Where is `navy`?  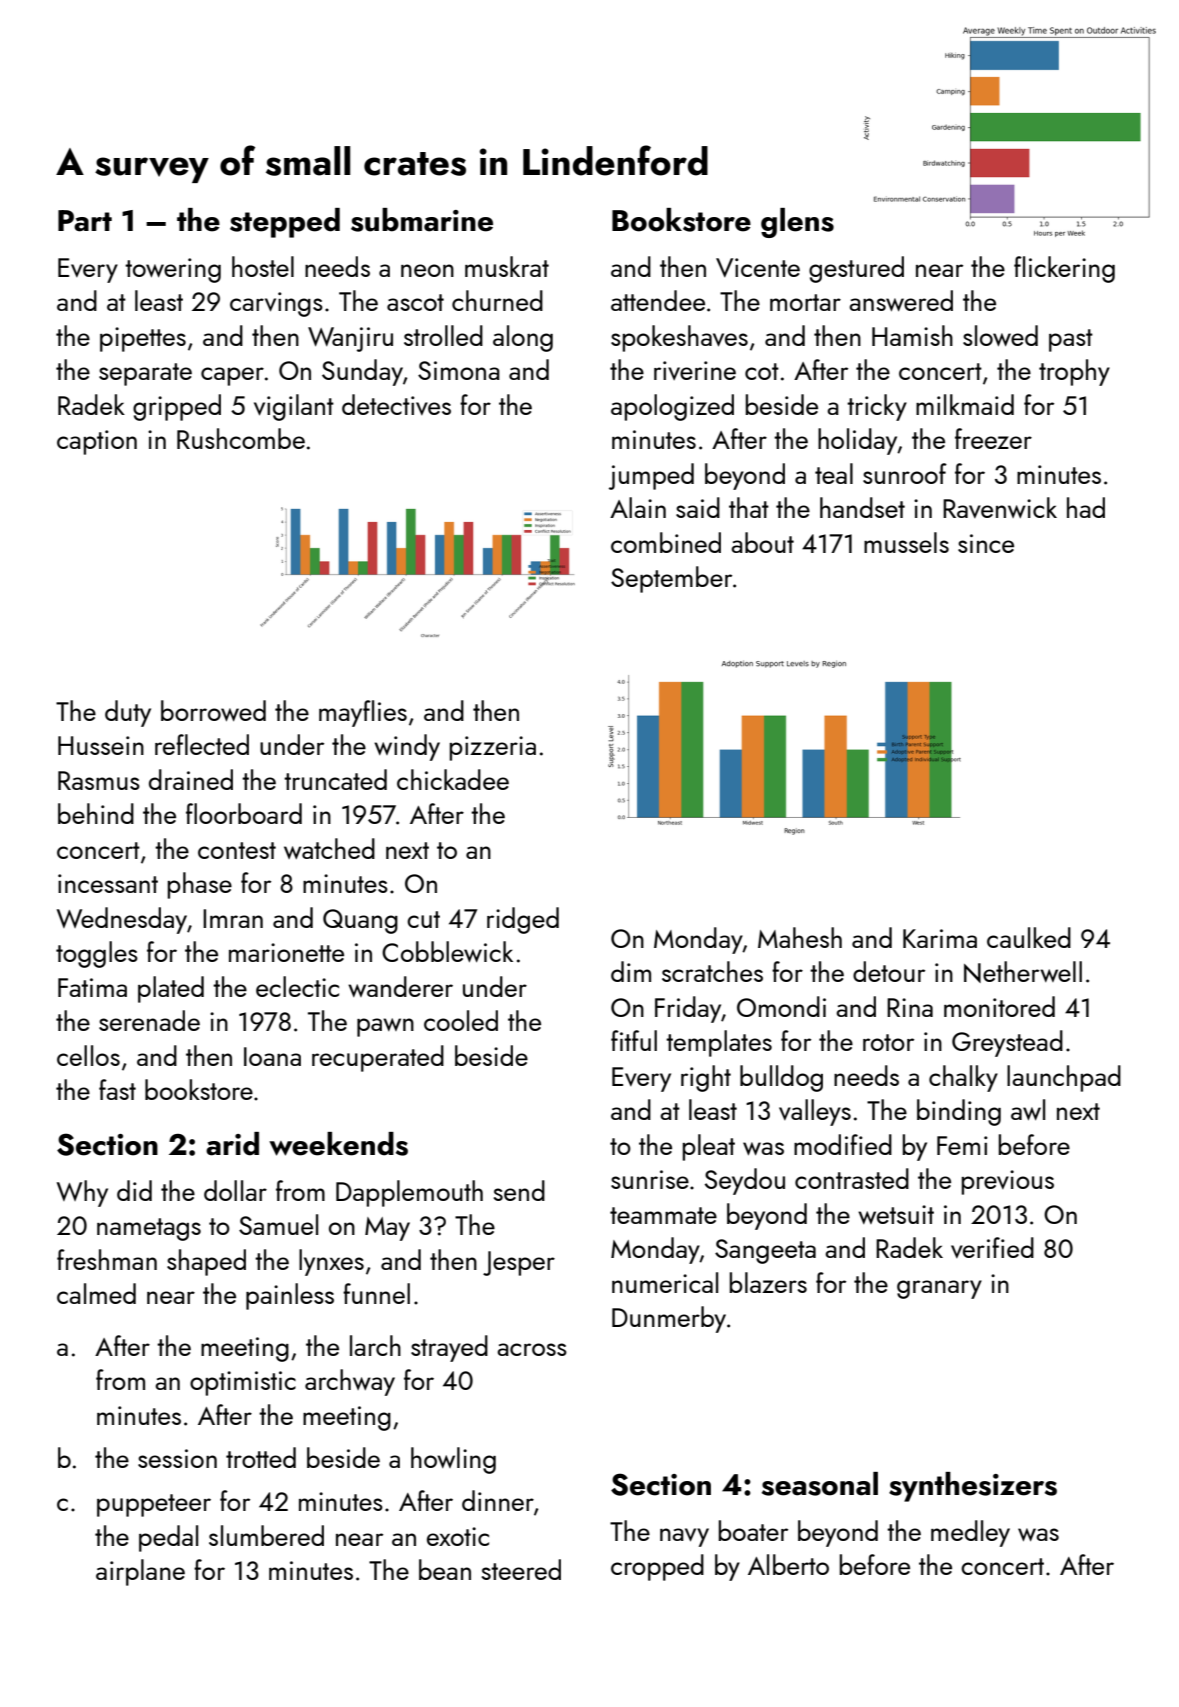 navy is located at coordinates (684, 1537).
